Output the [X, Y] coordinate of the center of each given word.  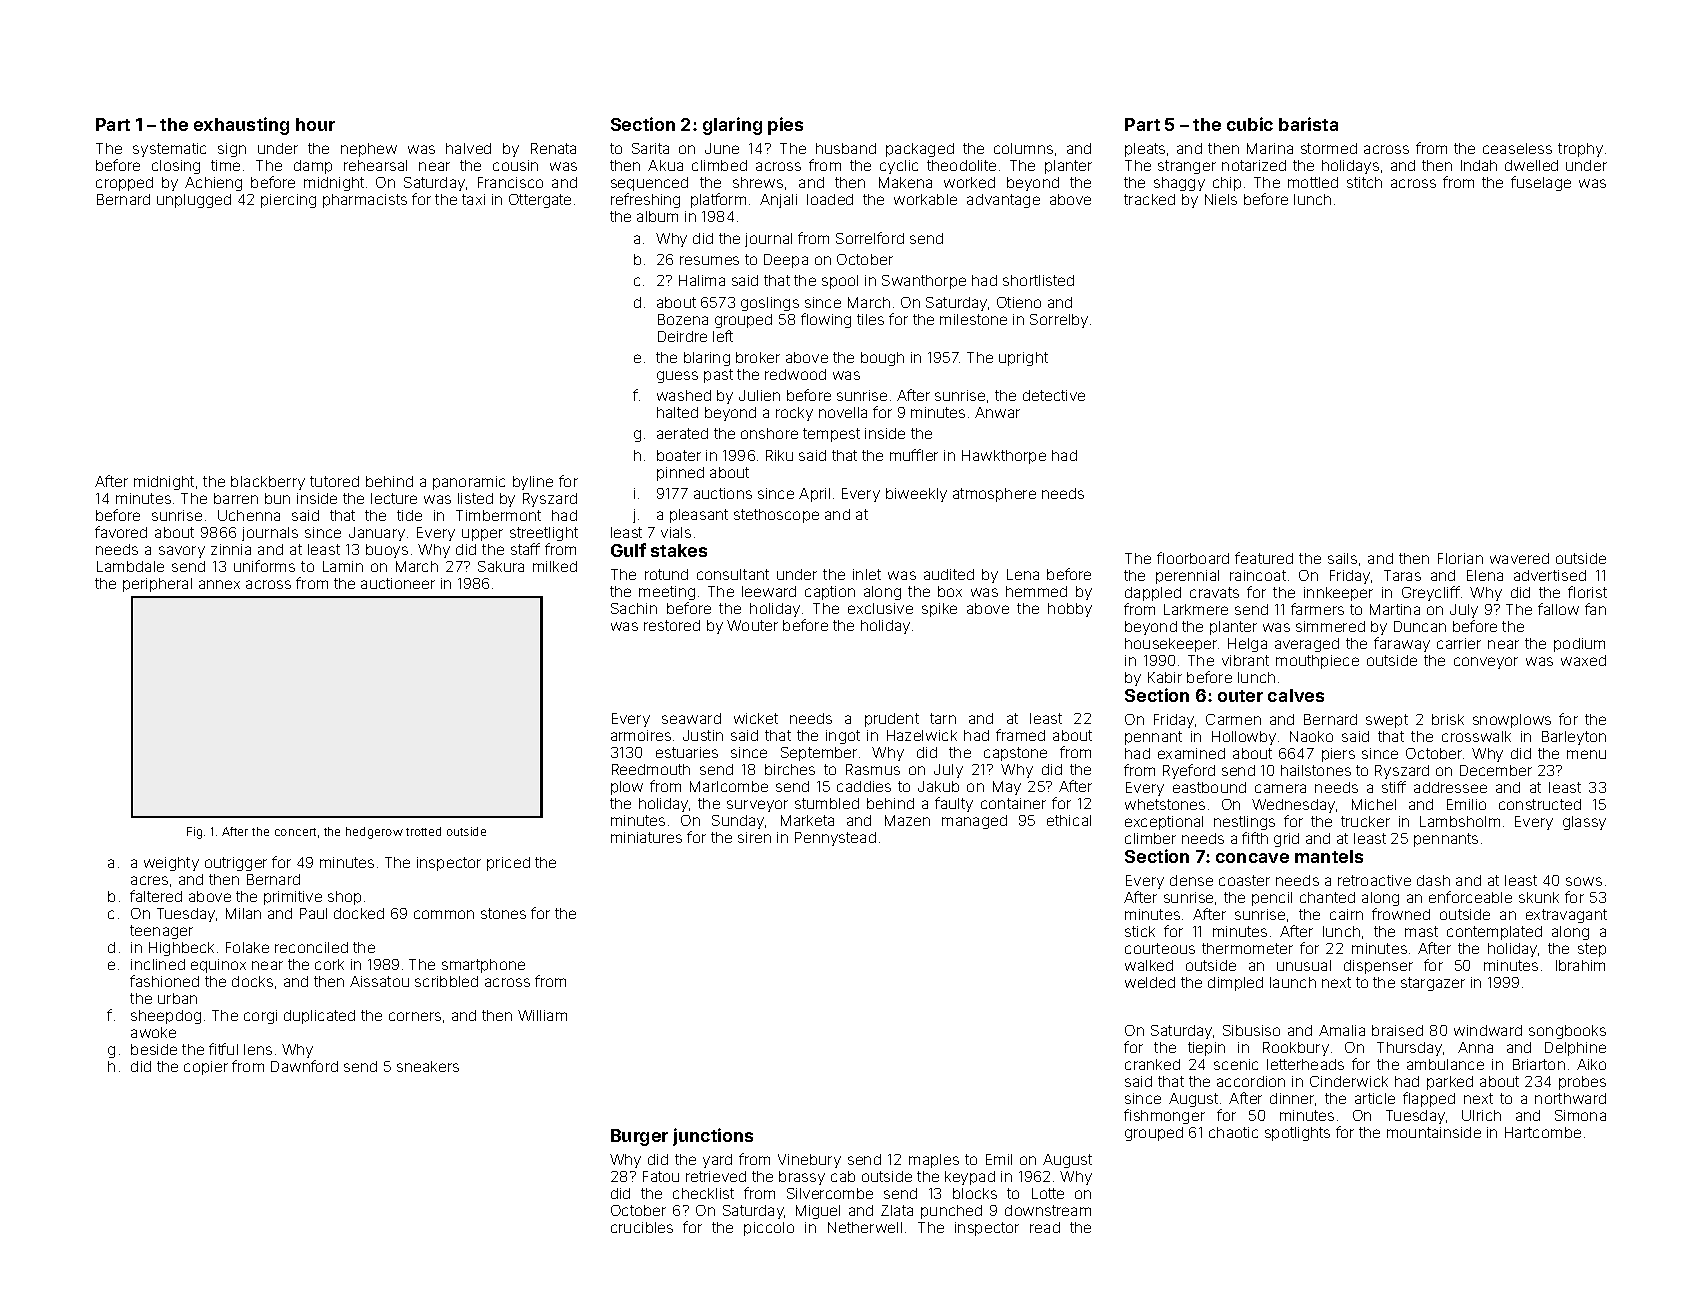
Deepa [786, 261]
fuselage [1541, 183]
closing [176, 167]
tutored [334, 481]
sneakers [428, 1066]
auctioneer [398, 583]
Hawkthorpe [1004, 457]
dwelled [1531, 165]
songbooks [1567, 1032]
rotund [666, 574]
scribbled [446, 981]
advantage [1003, 201]
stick [1140, 931]
